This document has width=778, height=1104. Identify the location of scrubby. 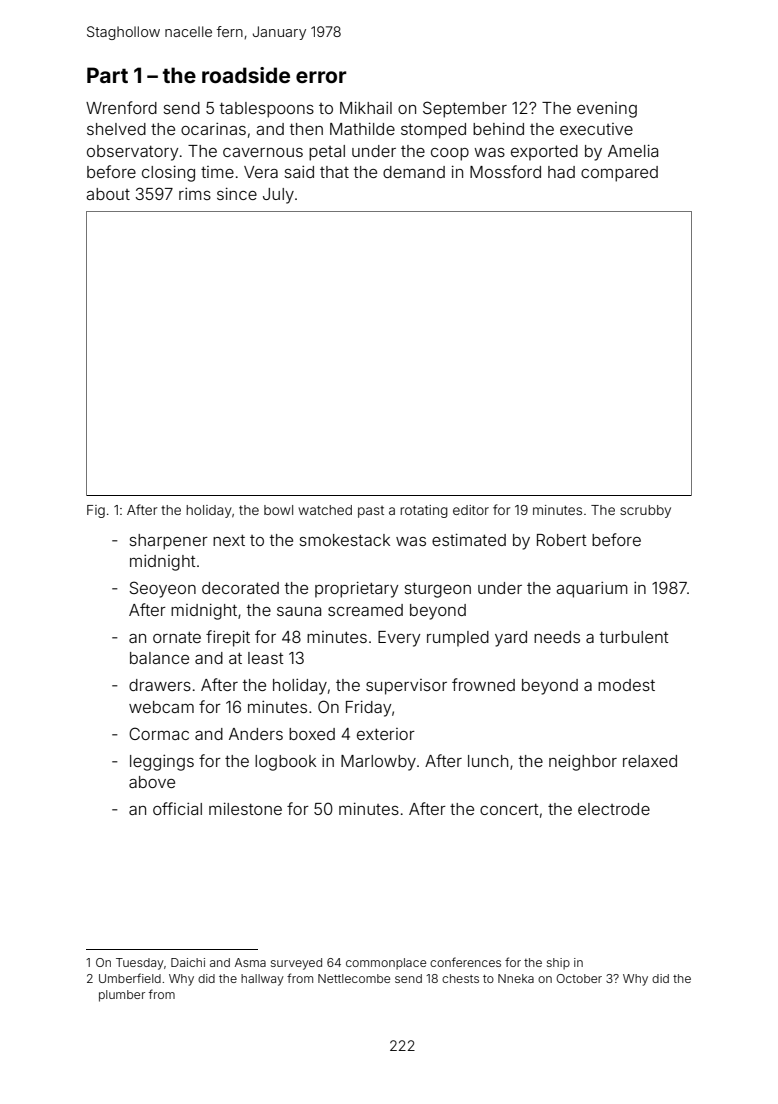
(645, 511).
